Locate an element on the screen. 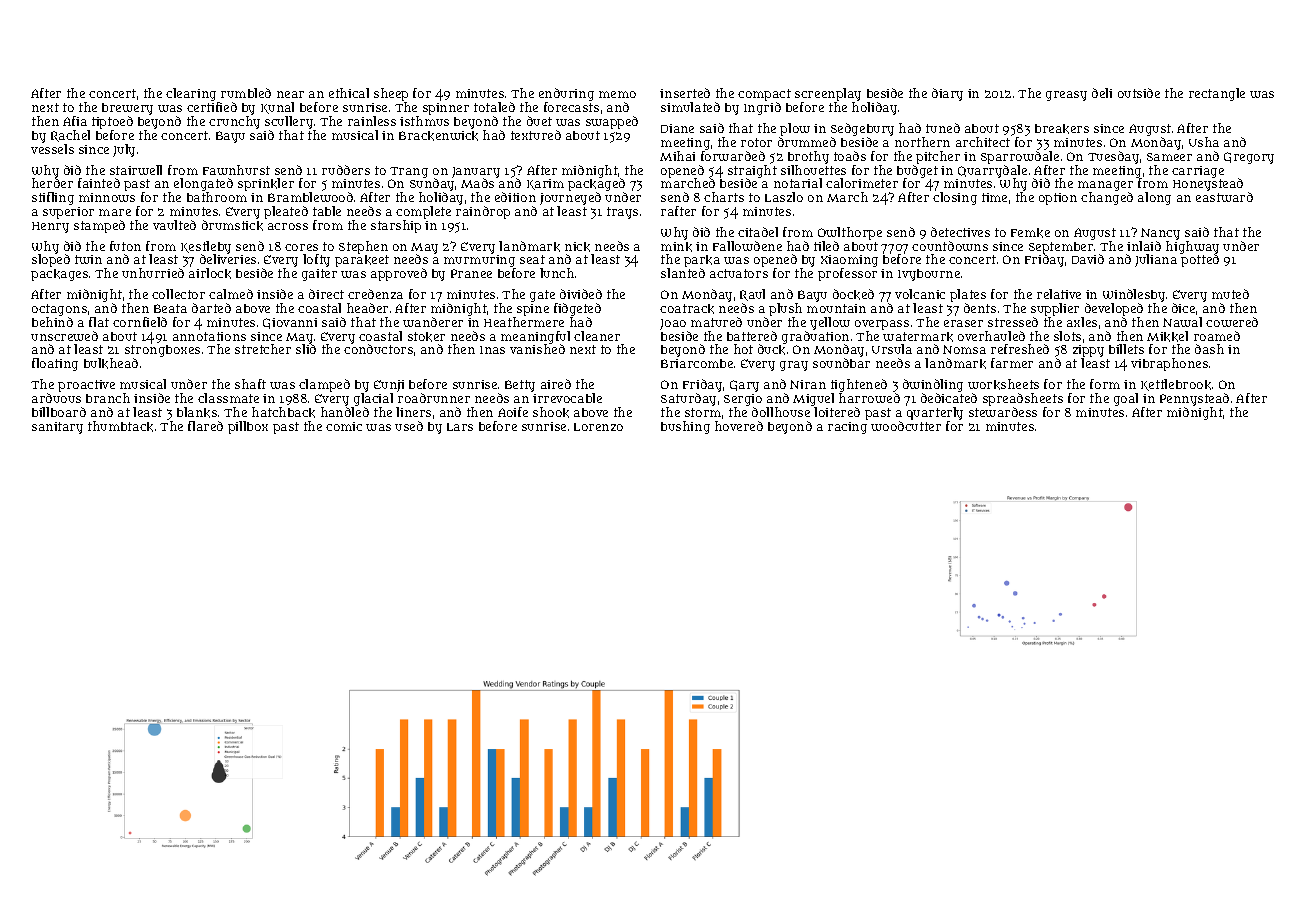  diary is located at coordinates (947, 94).
